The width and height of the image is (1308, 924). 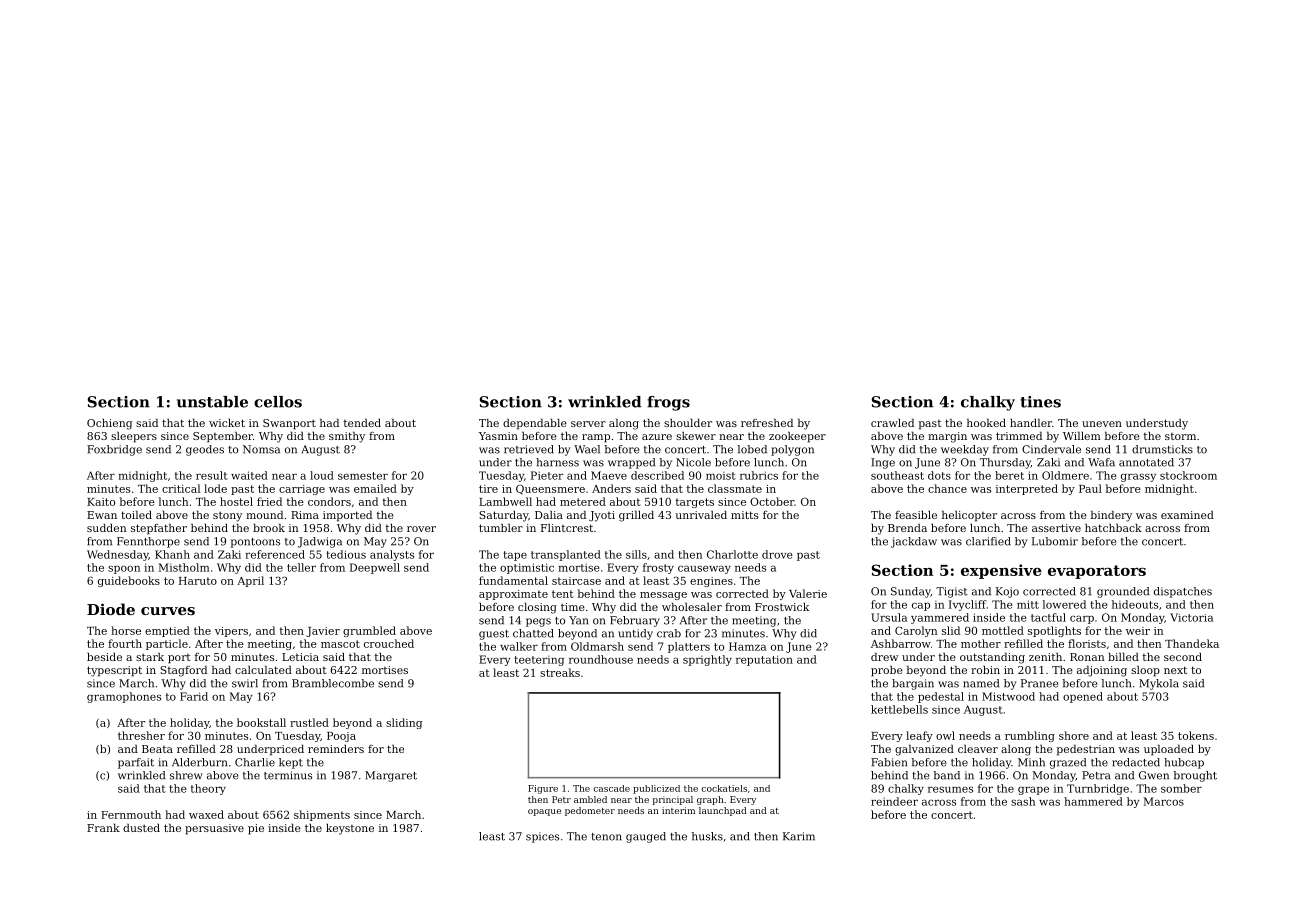 I want to click on uneven, so click(x=1102, y=424).
